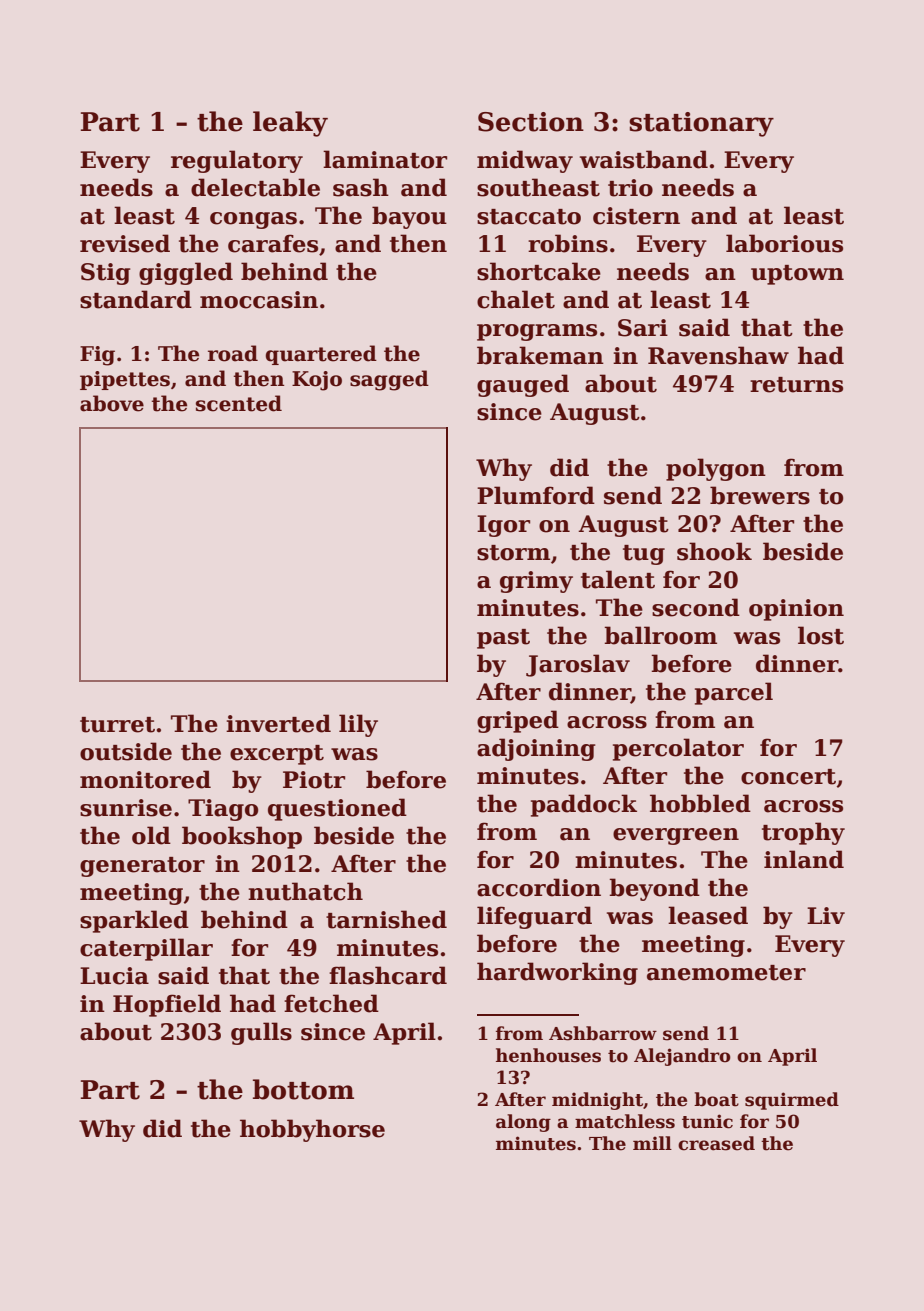 This document has width=924, height=1311. I want to click on hardworking, so click(557, 973).
